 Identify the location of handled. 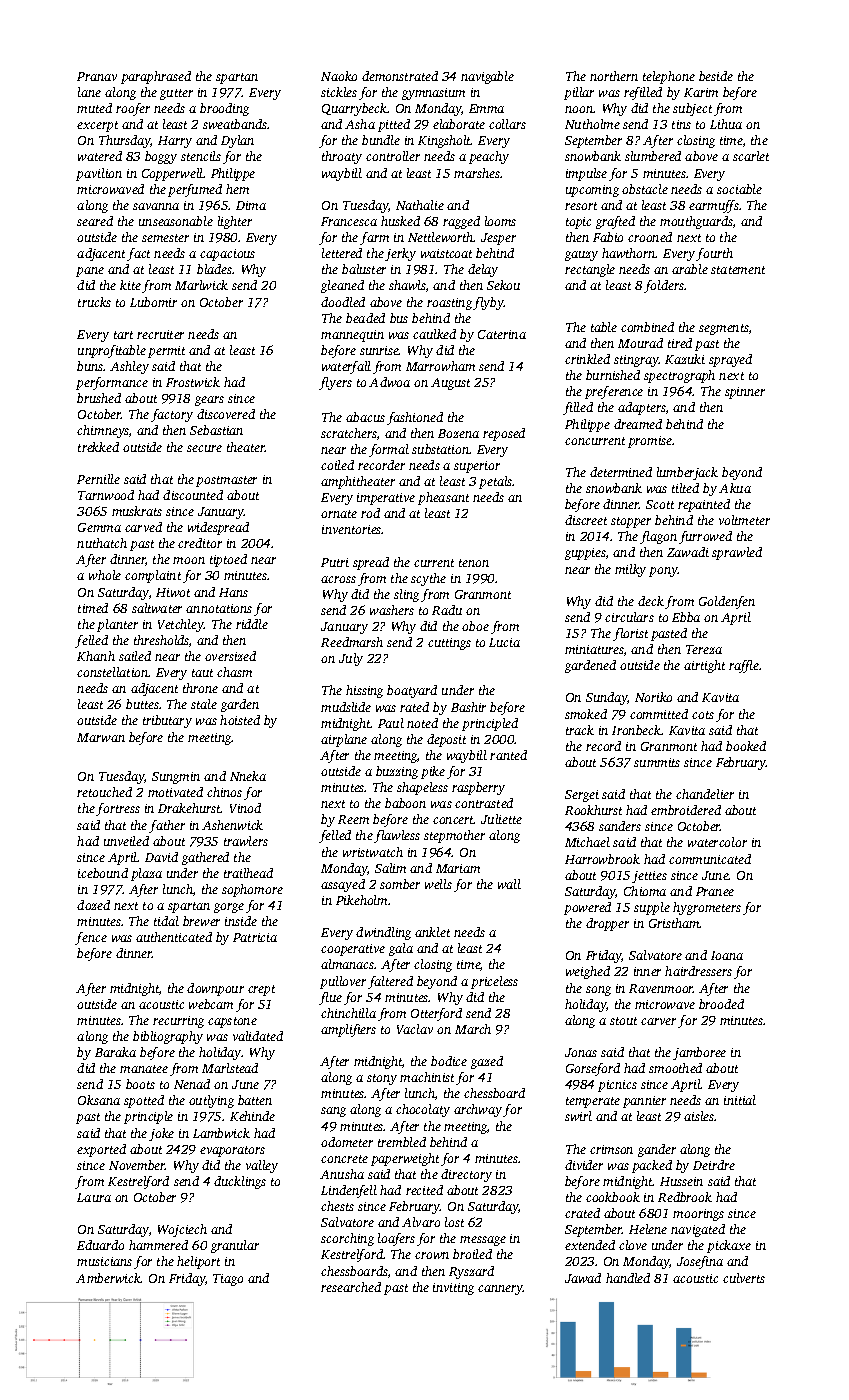
(628, 1278).
